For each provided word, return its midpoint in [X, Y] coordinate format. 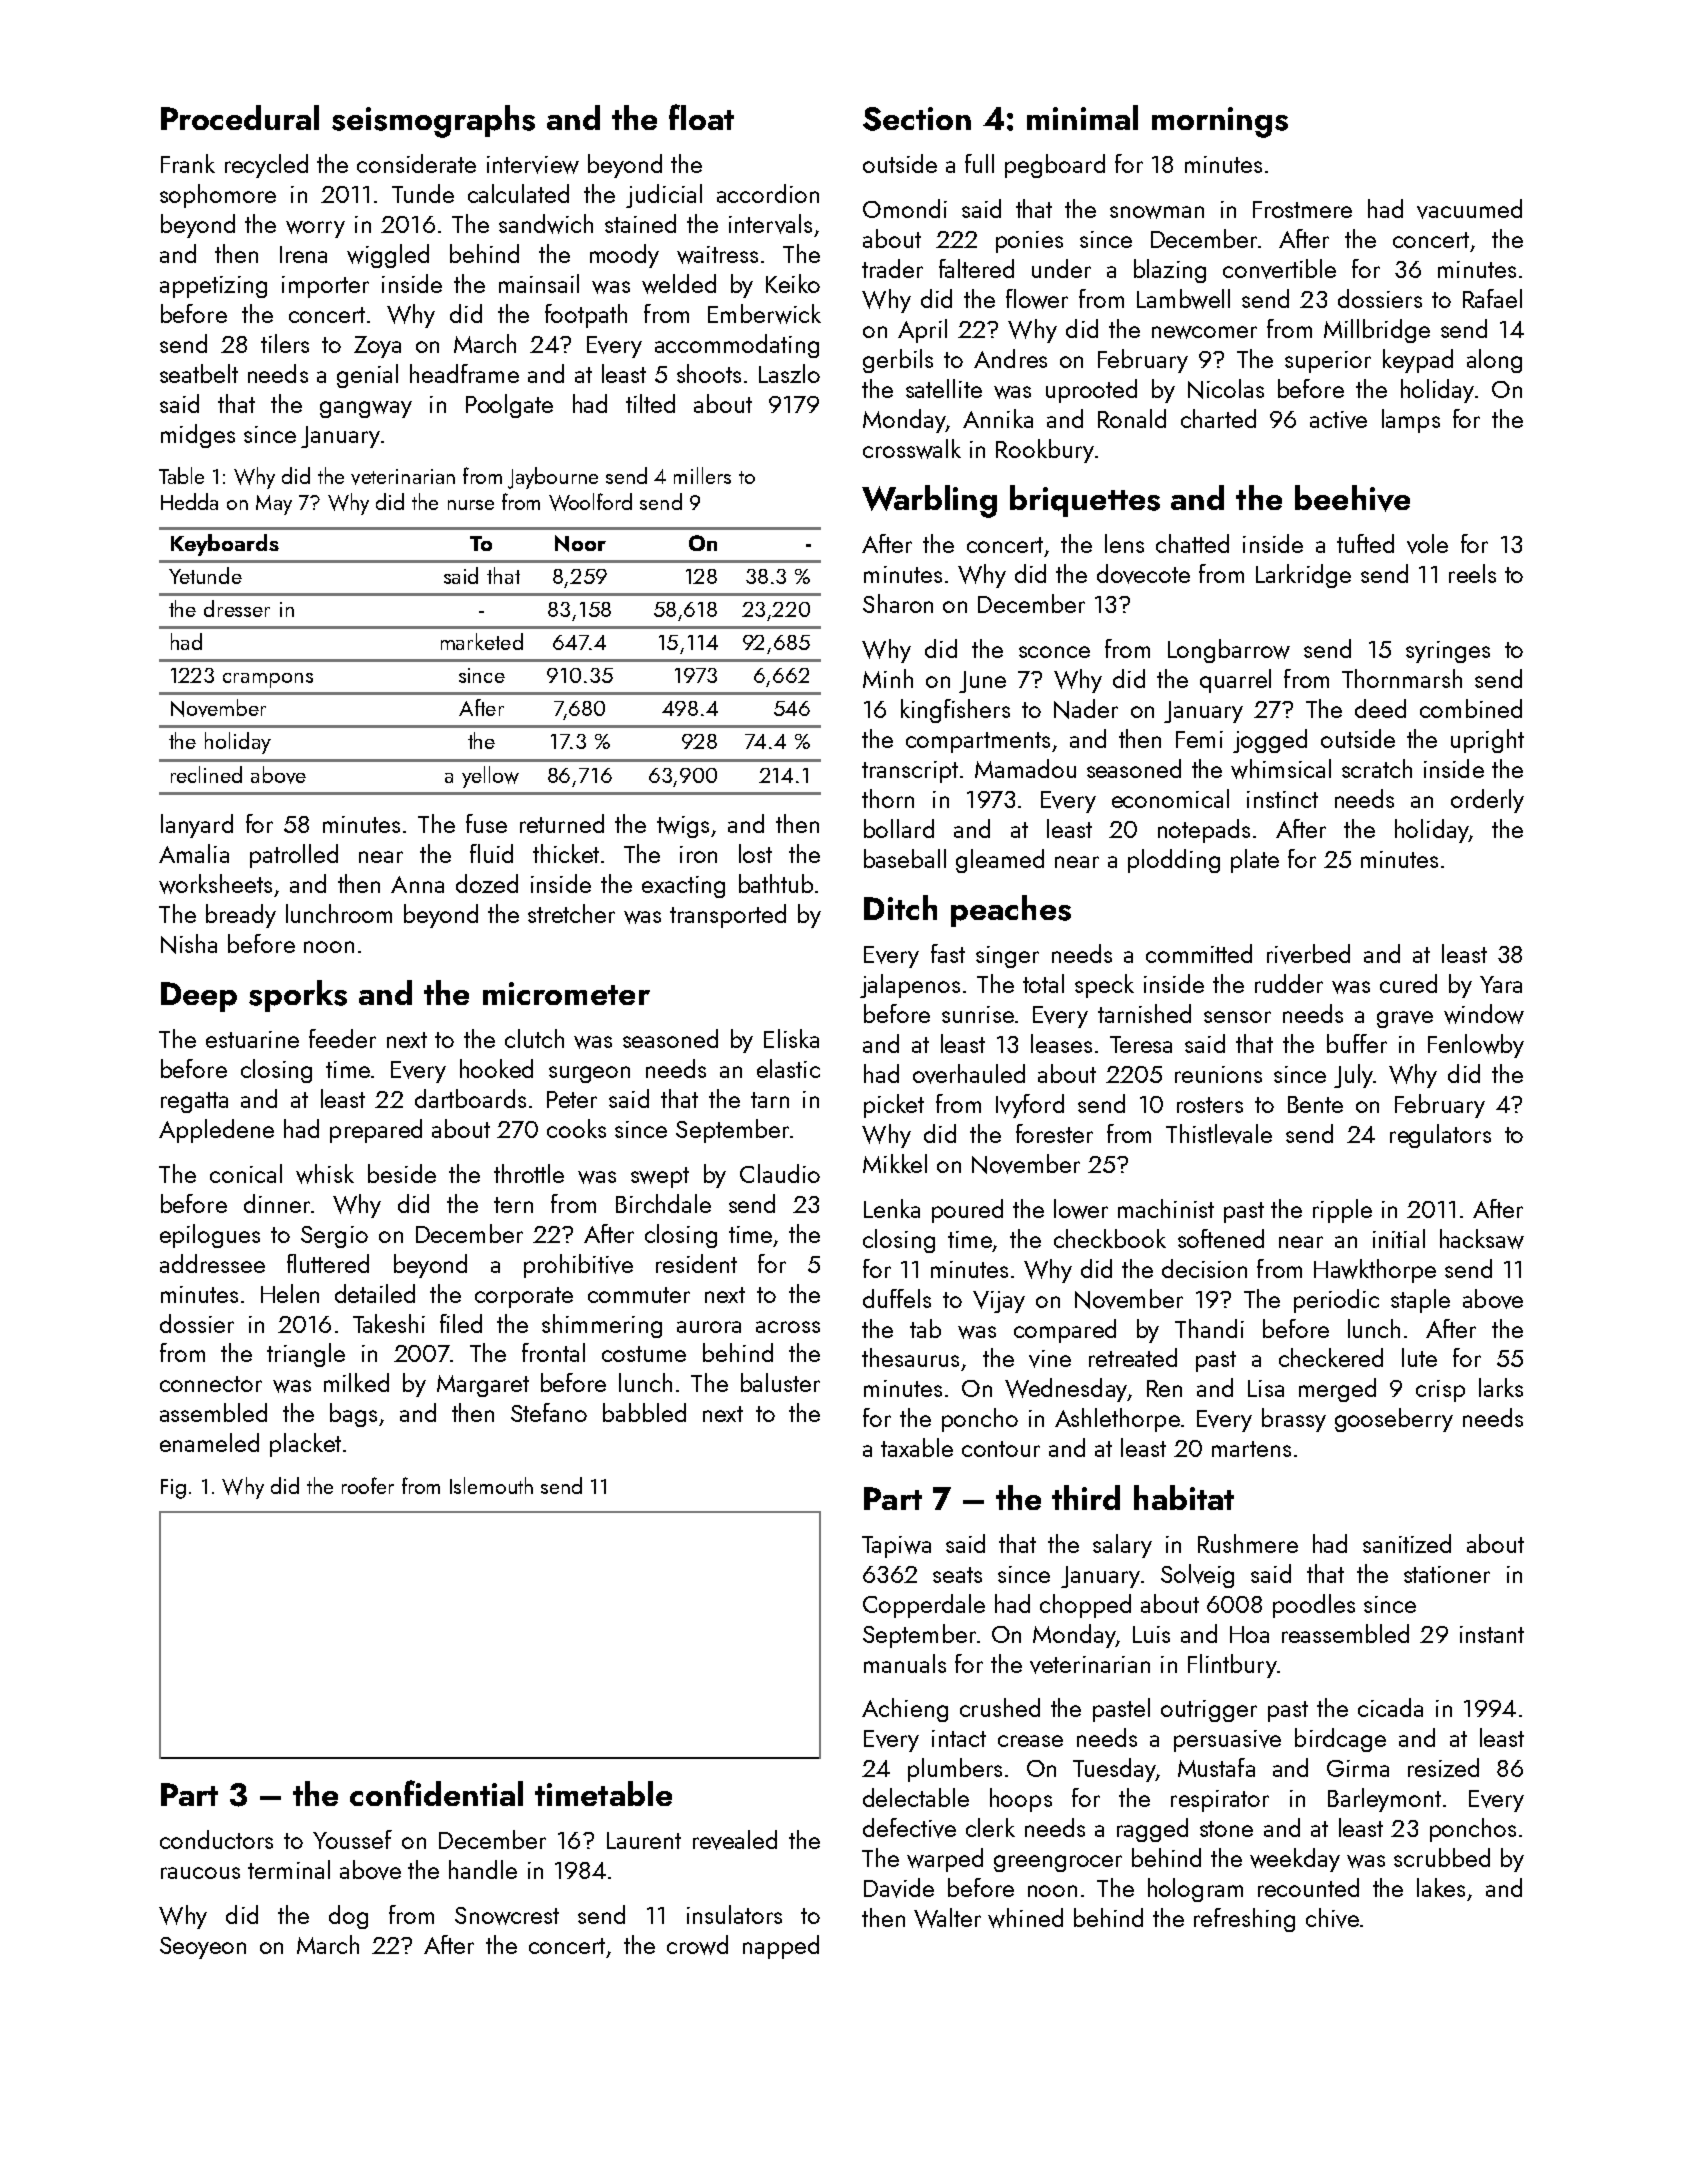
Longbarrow [1229, 651]
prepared [376, 1131]
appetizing [213, 287]
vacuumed [1469, 209]
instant [1492, 1634]
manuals [905, 1663]
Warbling [929, 501]
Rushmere [1248, 1543]
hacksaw [1482, 1239]
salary [1122, 1546]
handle [483, 1869]
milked [356, 1382]
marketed [482, 641]
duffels [897, 1298]
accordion [768, 193]
